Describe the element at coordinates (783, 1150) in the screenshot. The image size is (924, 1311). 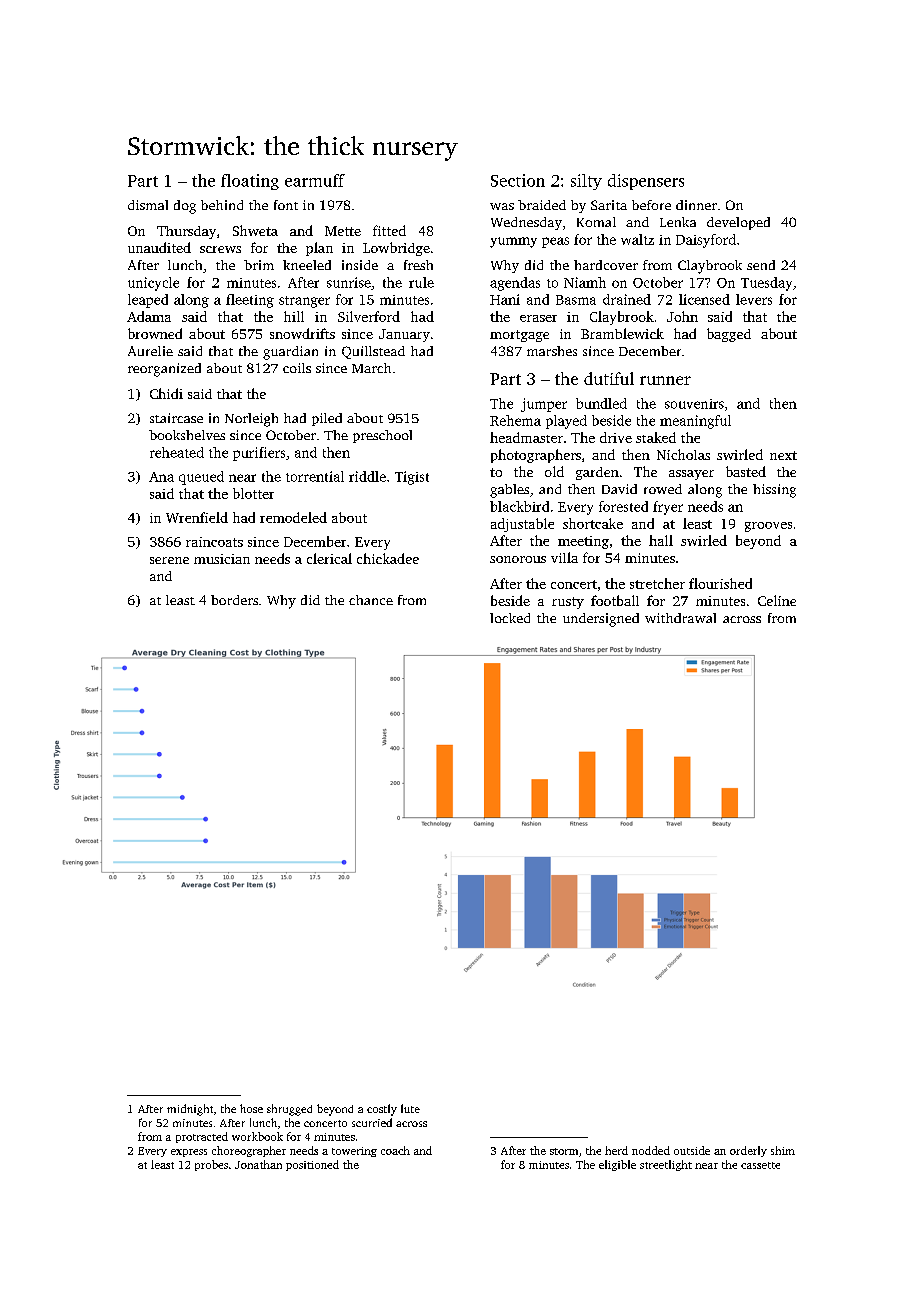
I see `shim` at that location.
